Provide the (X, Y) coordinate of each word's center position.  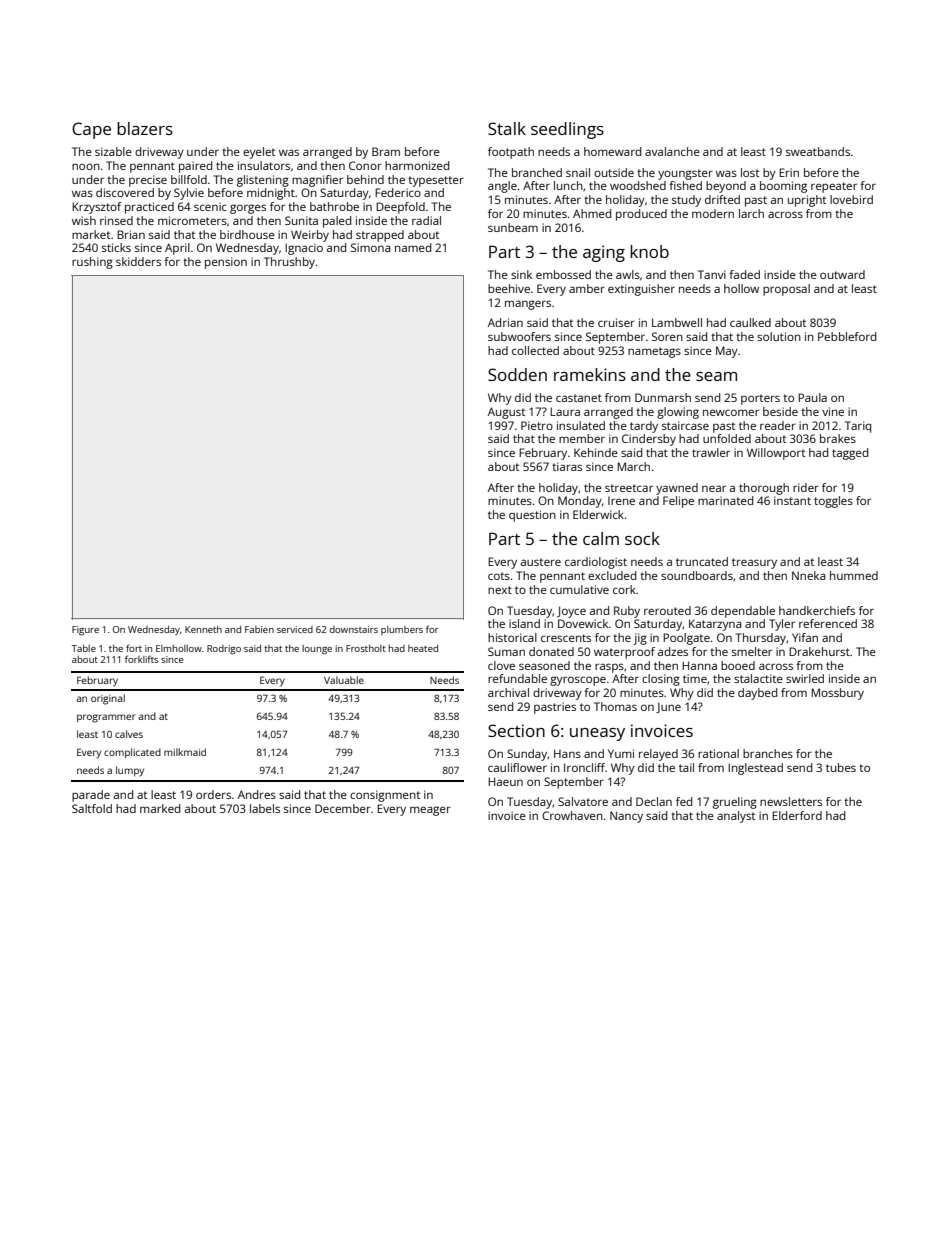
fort (134, 648)
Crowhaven (572, 815)
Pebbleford (847, 336)
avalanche (672, 151)
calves (129, 734)
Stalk (507, 128)
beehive (509, 288)
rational (718, 753)
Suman (506, 651)
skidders (138, 261)
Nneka (809, 575)
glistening (263, 181)
